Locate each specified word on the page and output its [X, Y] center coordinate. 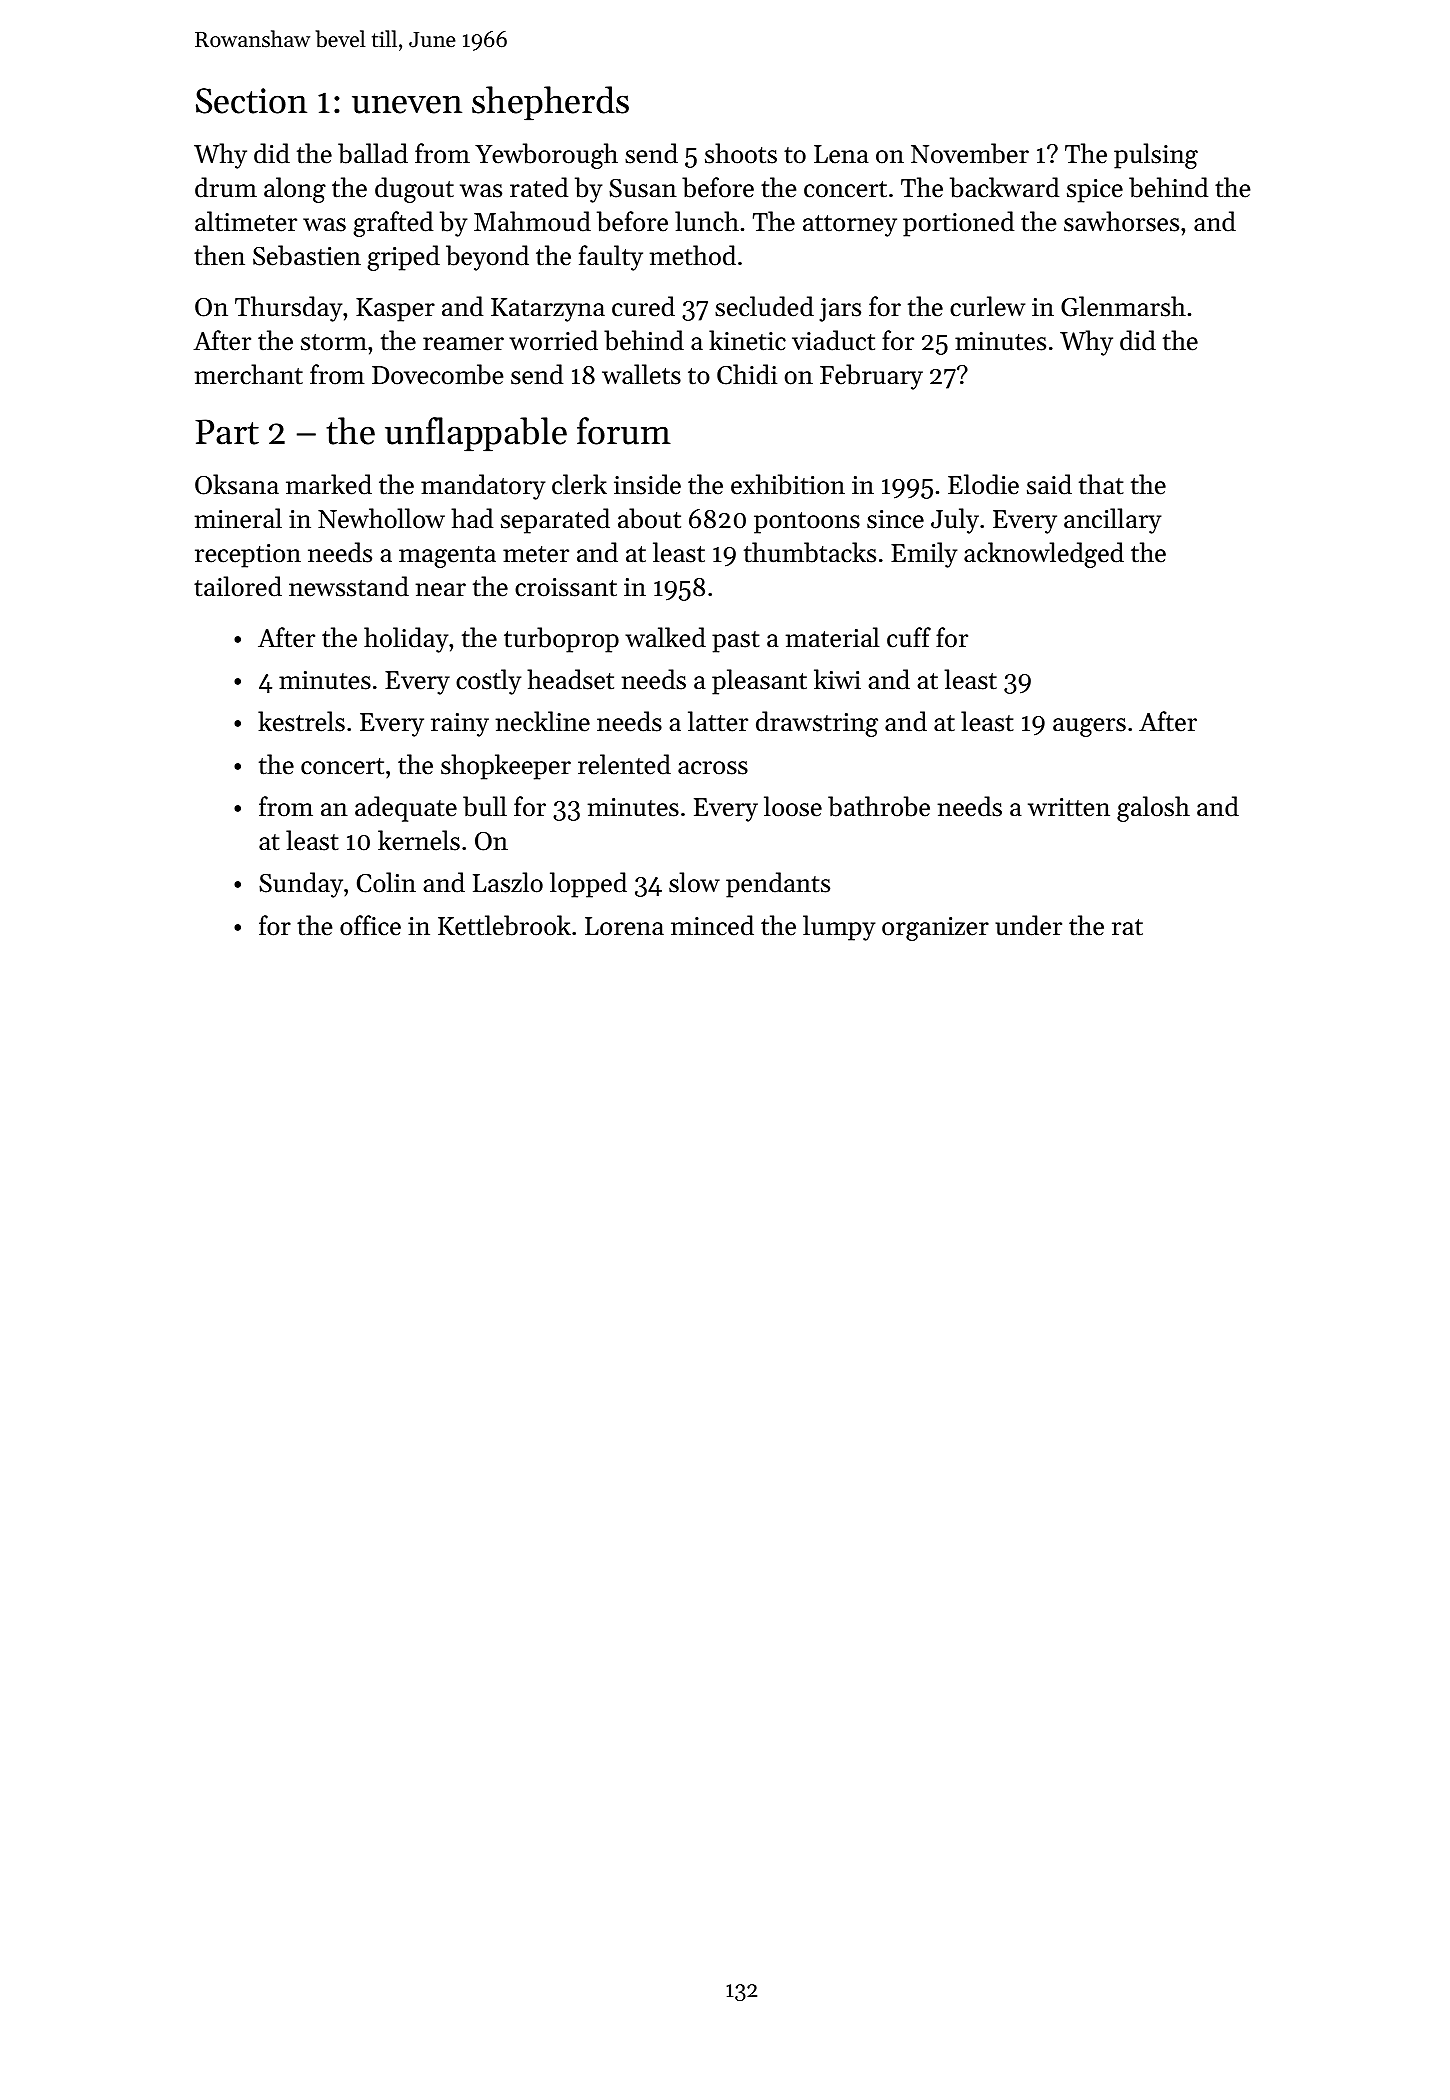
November [970, 153]
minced [712, 925]
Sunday [301, 885]
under [1028, 925]
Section [251, 101]
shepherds [550, 103]
